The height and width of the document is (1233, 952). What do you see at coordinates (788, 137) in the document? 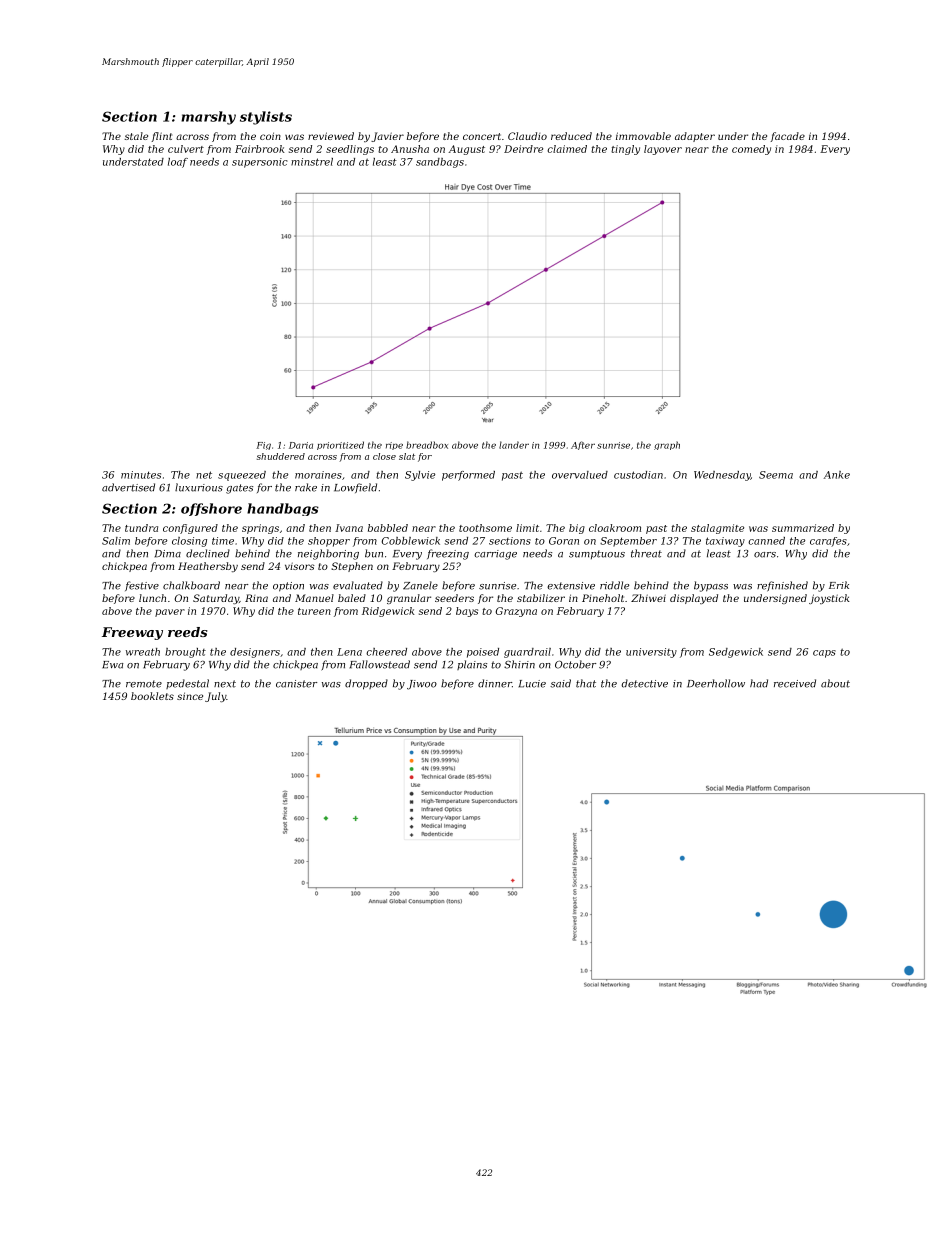
I see `facade` at bounding box center [788, 137].
